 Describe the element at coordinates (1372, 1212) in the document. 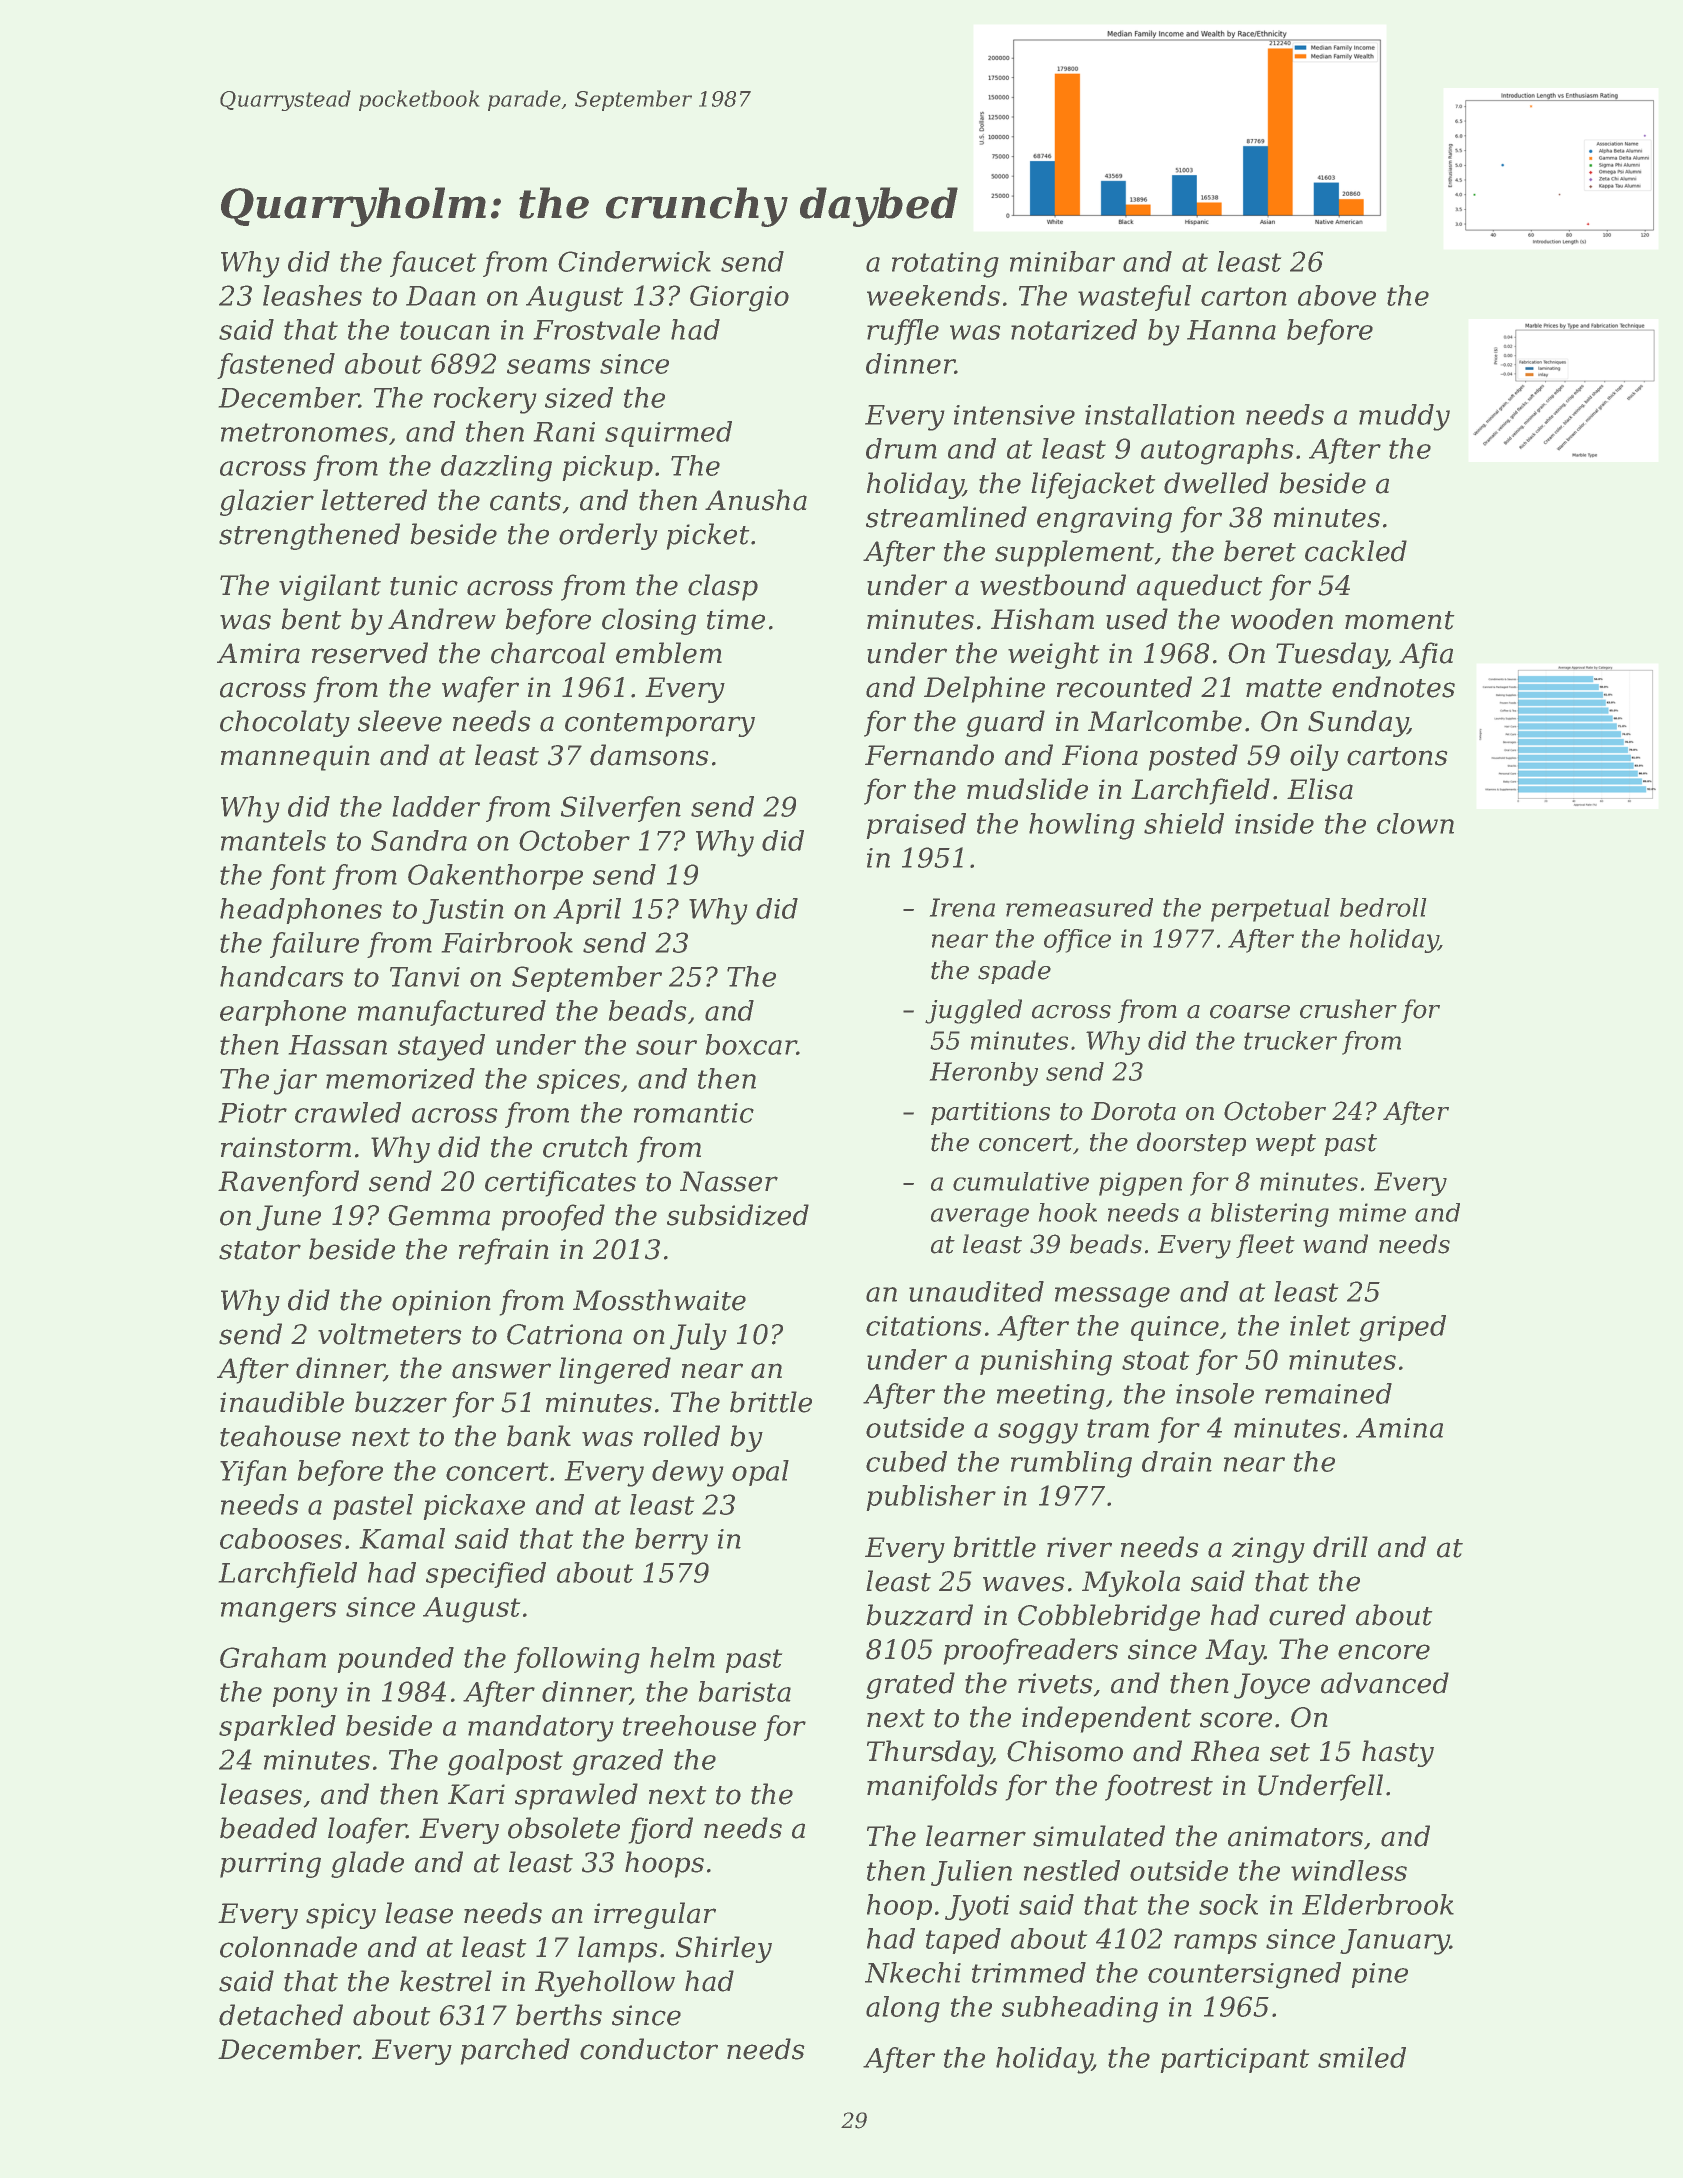

I see `mime` at that location.
